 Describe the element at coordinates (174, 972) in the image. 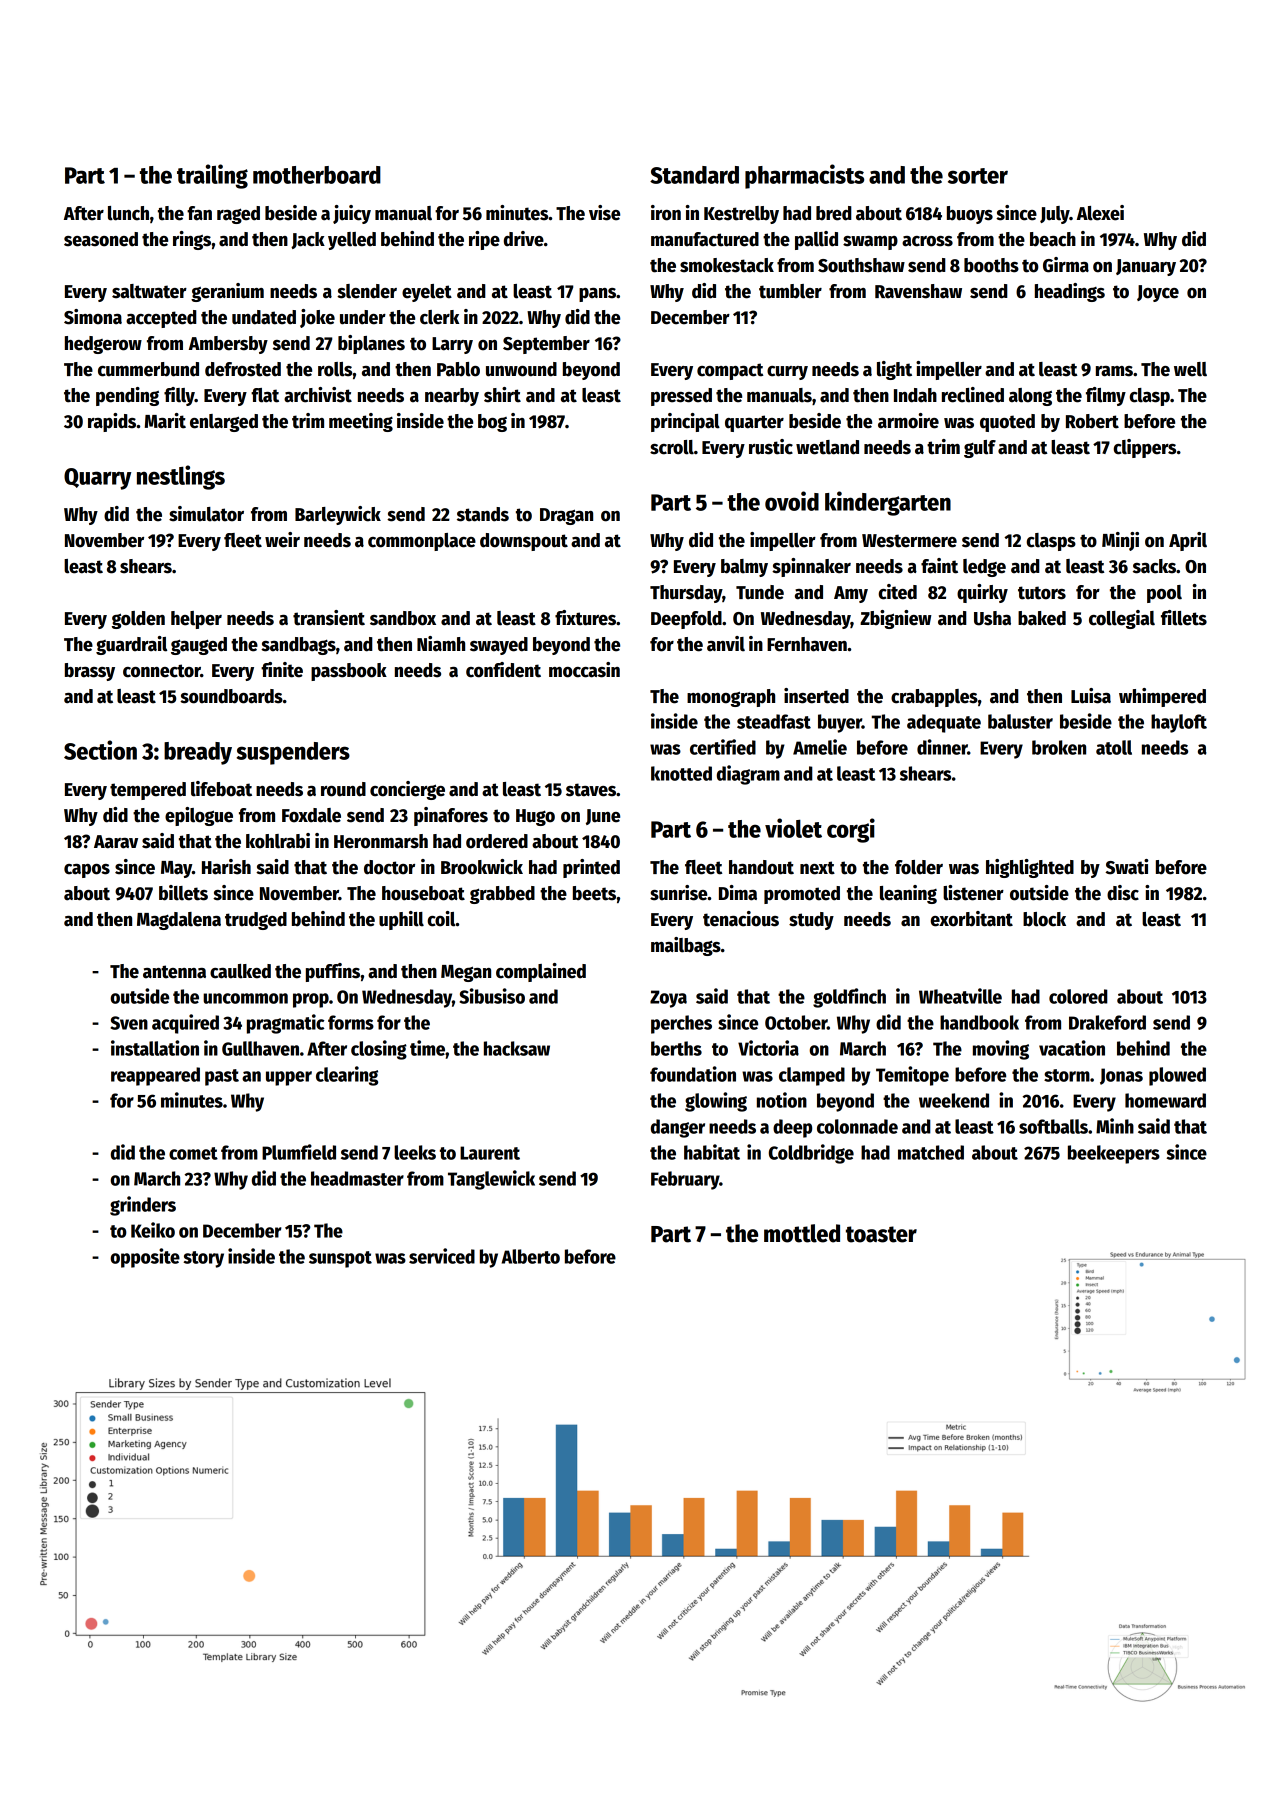

I see `antenna` at that location.
